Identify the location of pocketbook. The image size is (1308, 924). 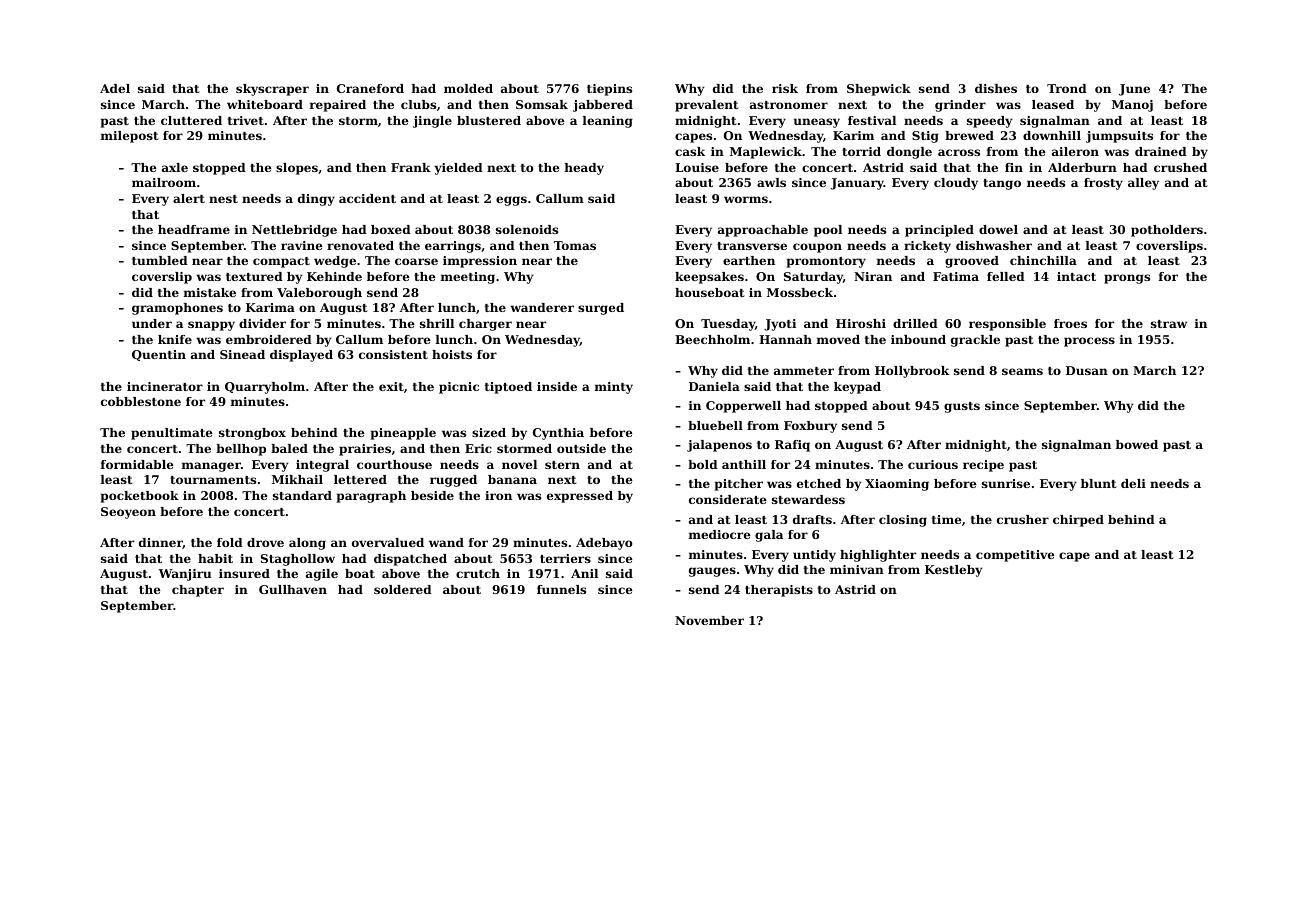
(140, 497).
